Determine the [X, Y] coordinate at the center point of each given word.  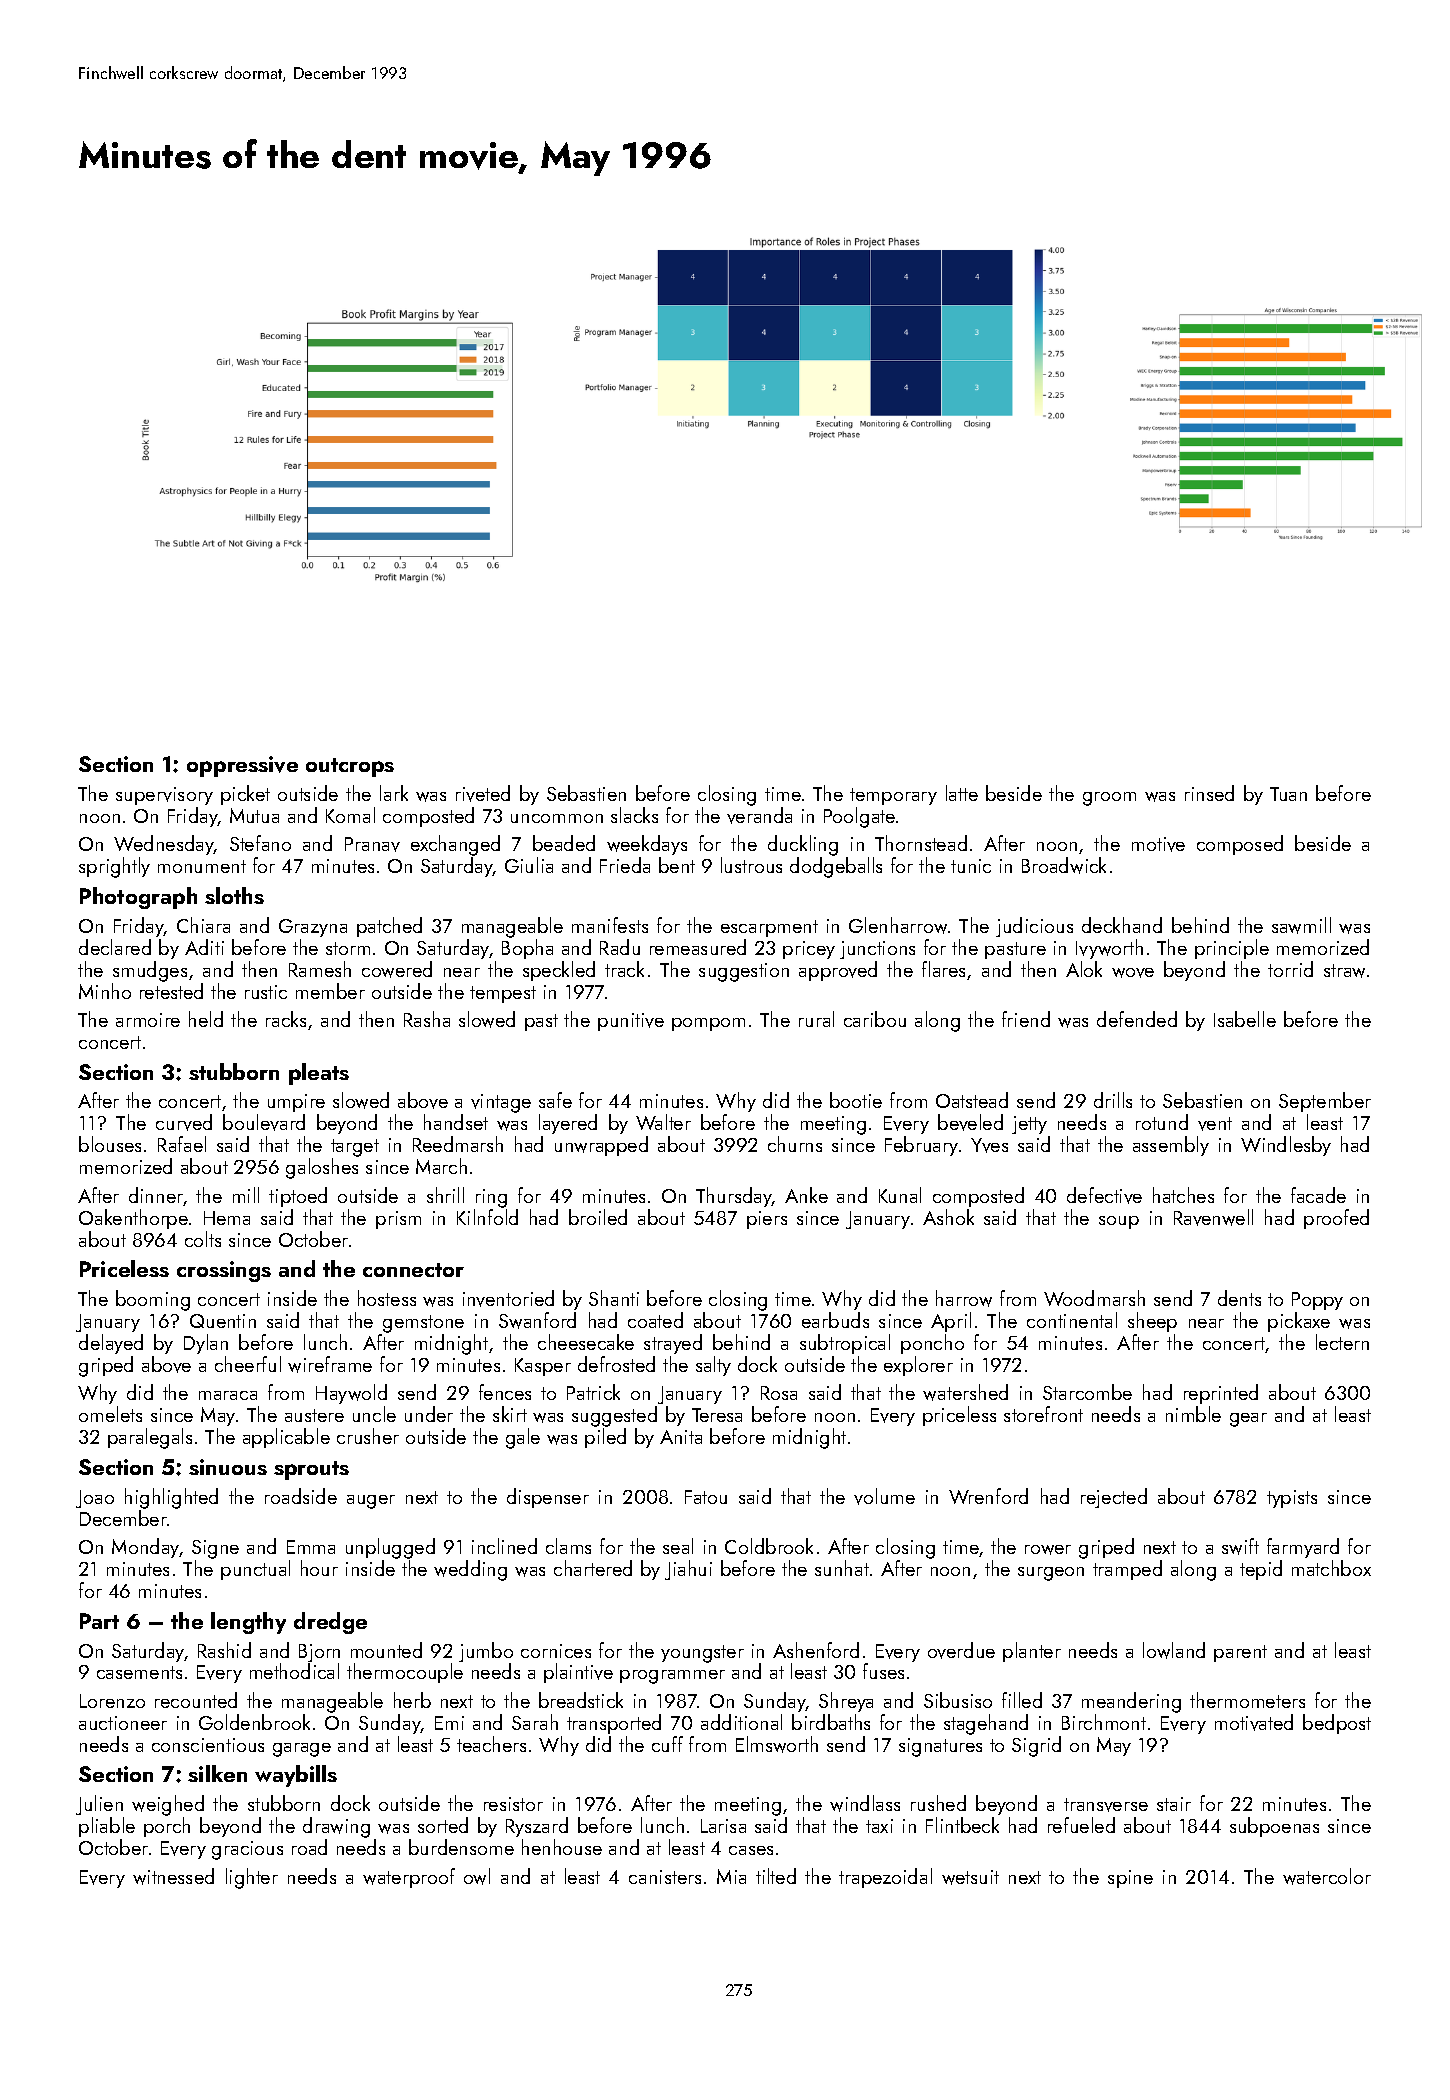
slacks [634, 815]
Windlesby [1286, 1146]
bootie [856, 1100]
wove [1133, 973]
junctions [877, 950]
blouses [110, 1144]
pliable [107, 1827]
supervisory [164, 796]
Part [99, 1621]
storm [348, 948]
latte [962, 793]
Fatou [706, 1497]
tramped [1127, 1570]
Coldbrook [769, 1546]
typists [1292, 1499]
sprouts [311, 1470]
